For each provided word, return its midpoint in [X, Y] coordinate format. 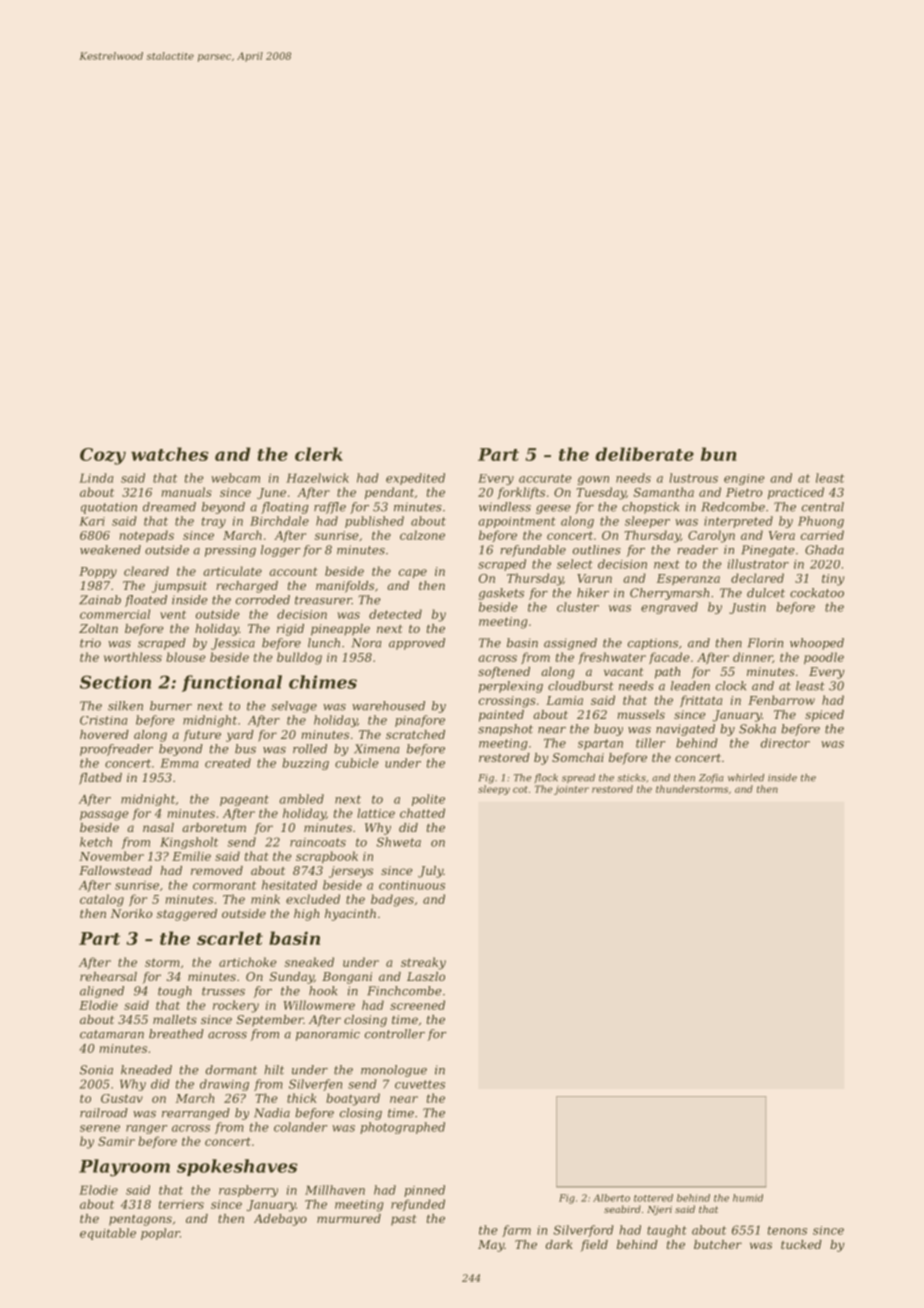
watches [170, 454]
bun [719, 454]
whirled [746, 778]
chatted [422, 813]
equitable [108, 1234]
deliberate [644, 454]
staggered [187, 915]
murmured [349, 1218]
